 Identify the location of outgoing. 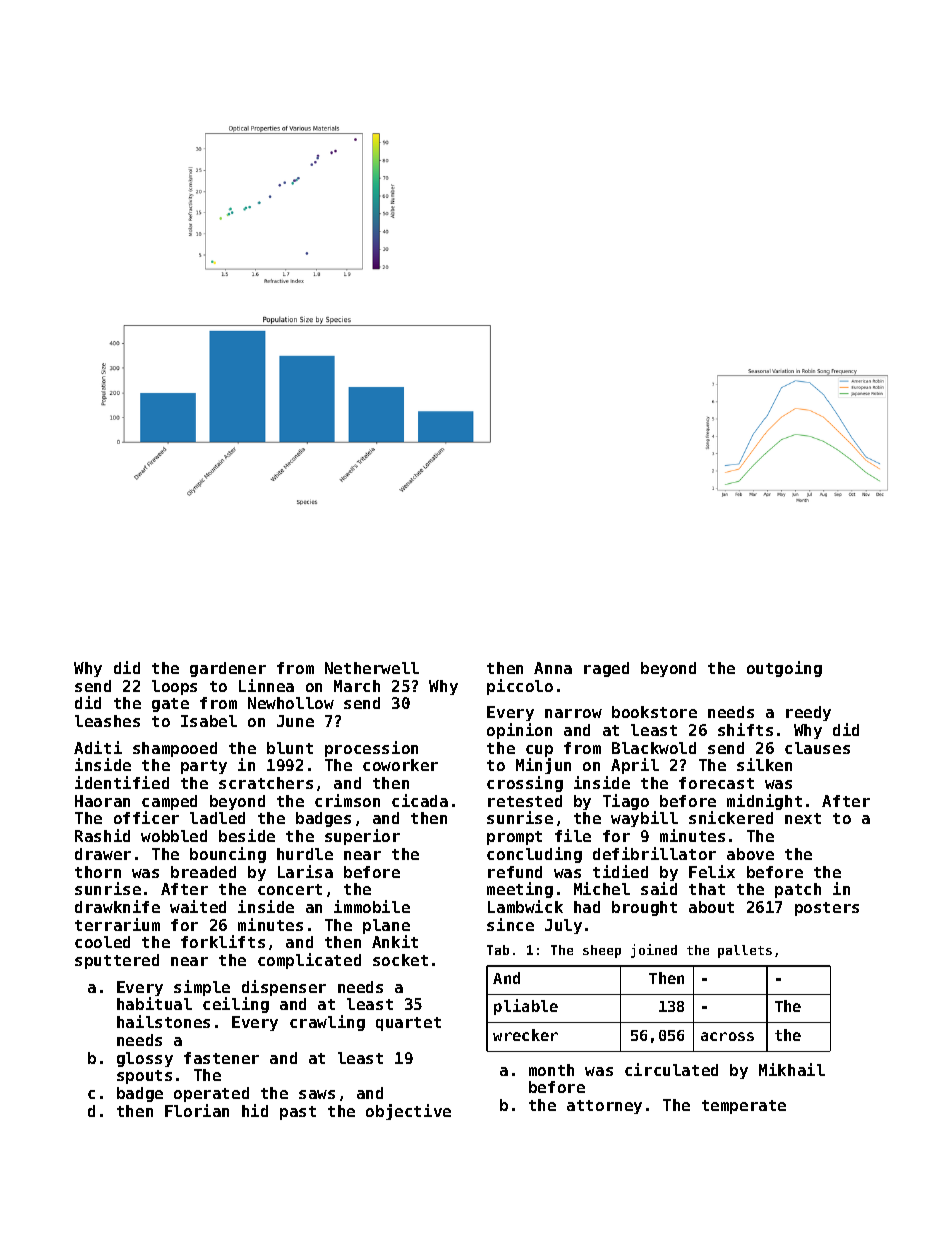
(784, 669).
